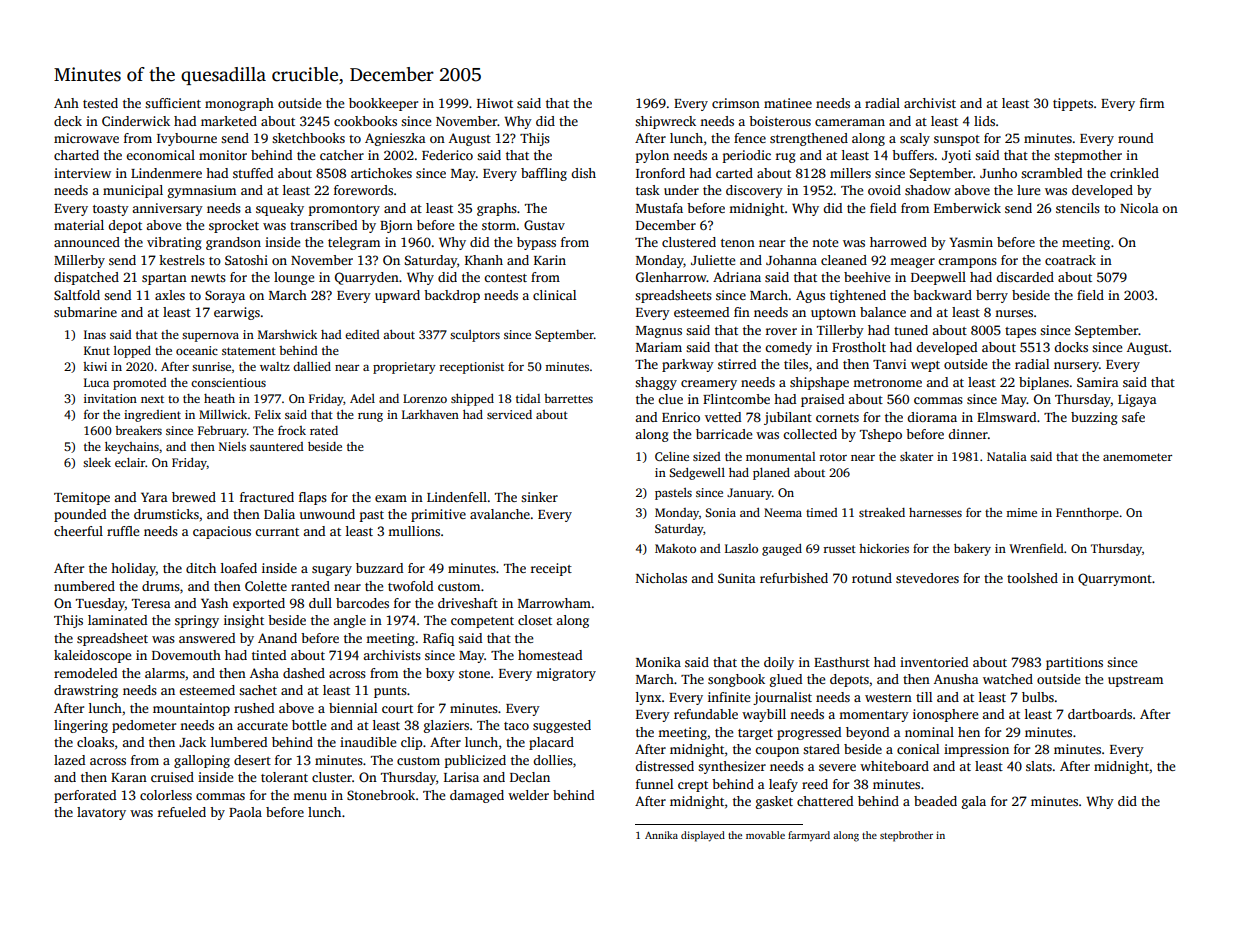 Image resolution: width=1233 pixels, height=952 pixels. I want to click on bookkeeper, so click(383, 104).
